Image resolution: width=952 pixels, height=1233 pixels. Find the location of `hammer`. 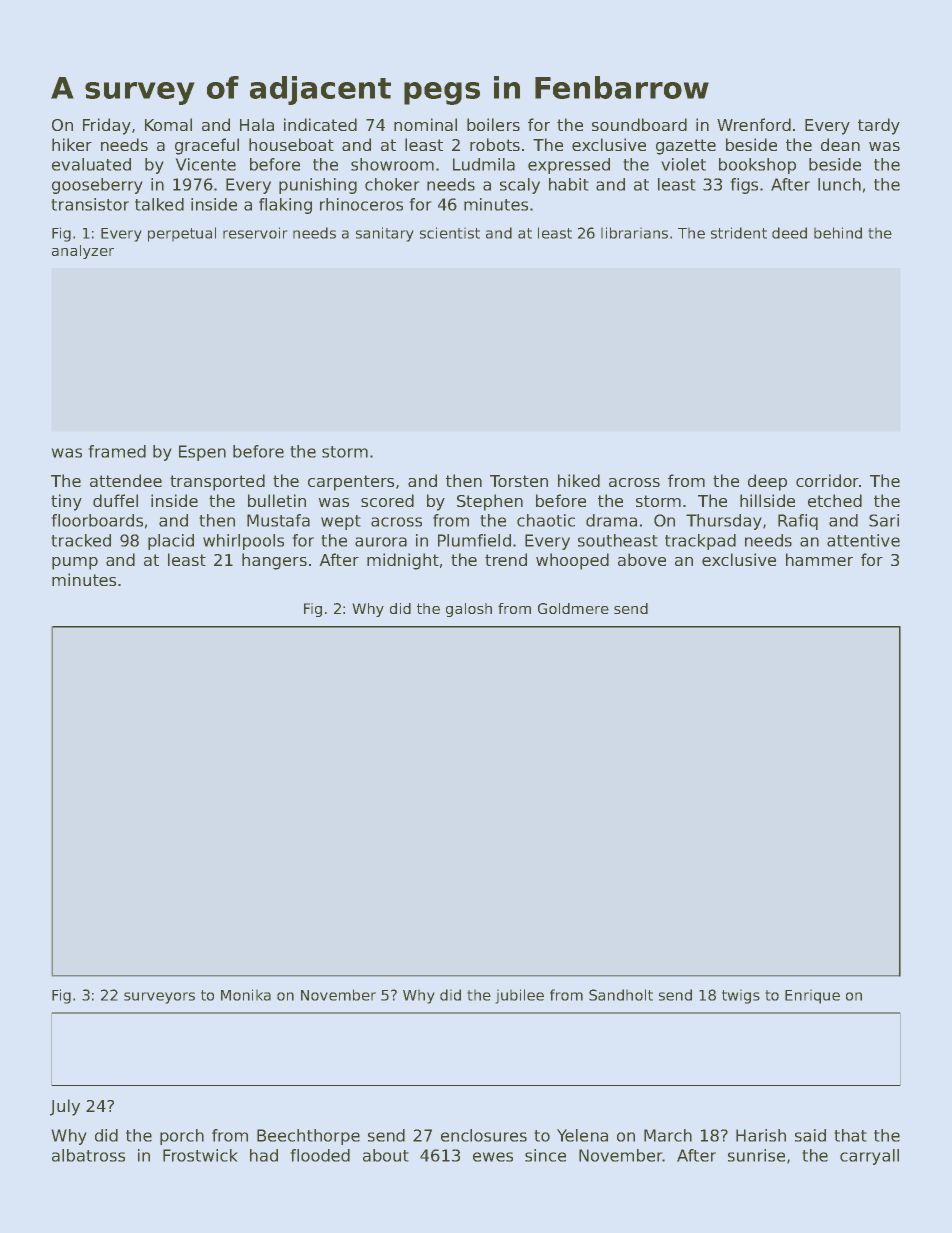

hammer is located at coordinates (819, 559).
